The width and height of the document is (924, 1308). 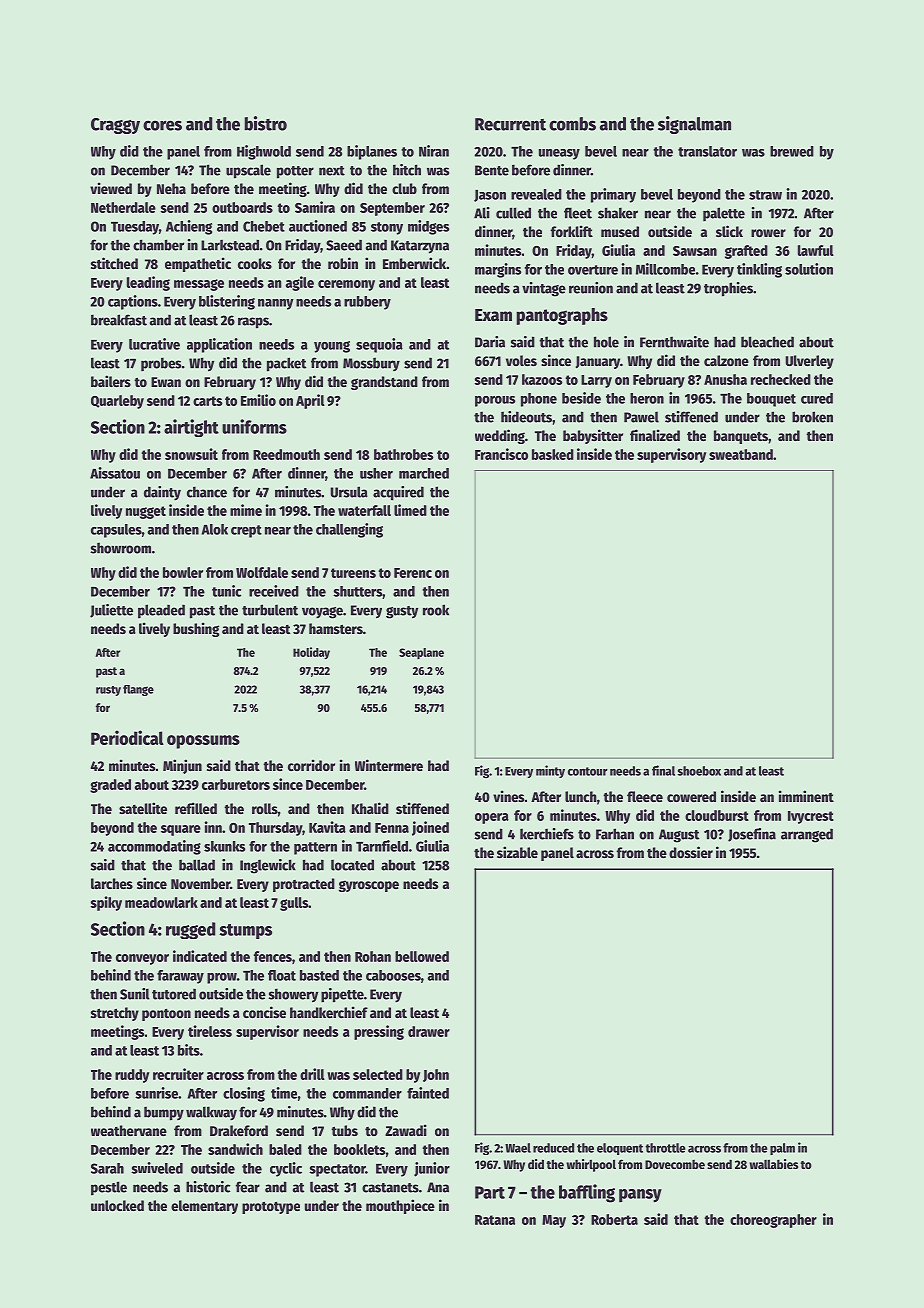 What do you see at coordinates (596, 381) in the document?
I see `Larry` at bounding box center [596, 381].
